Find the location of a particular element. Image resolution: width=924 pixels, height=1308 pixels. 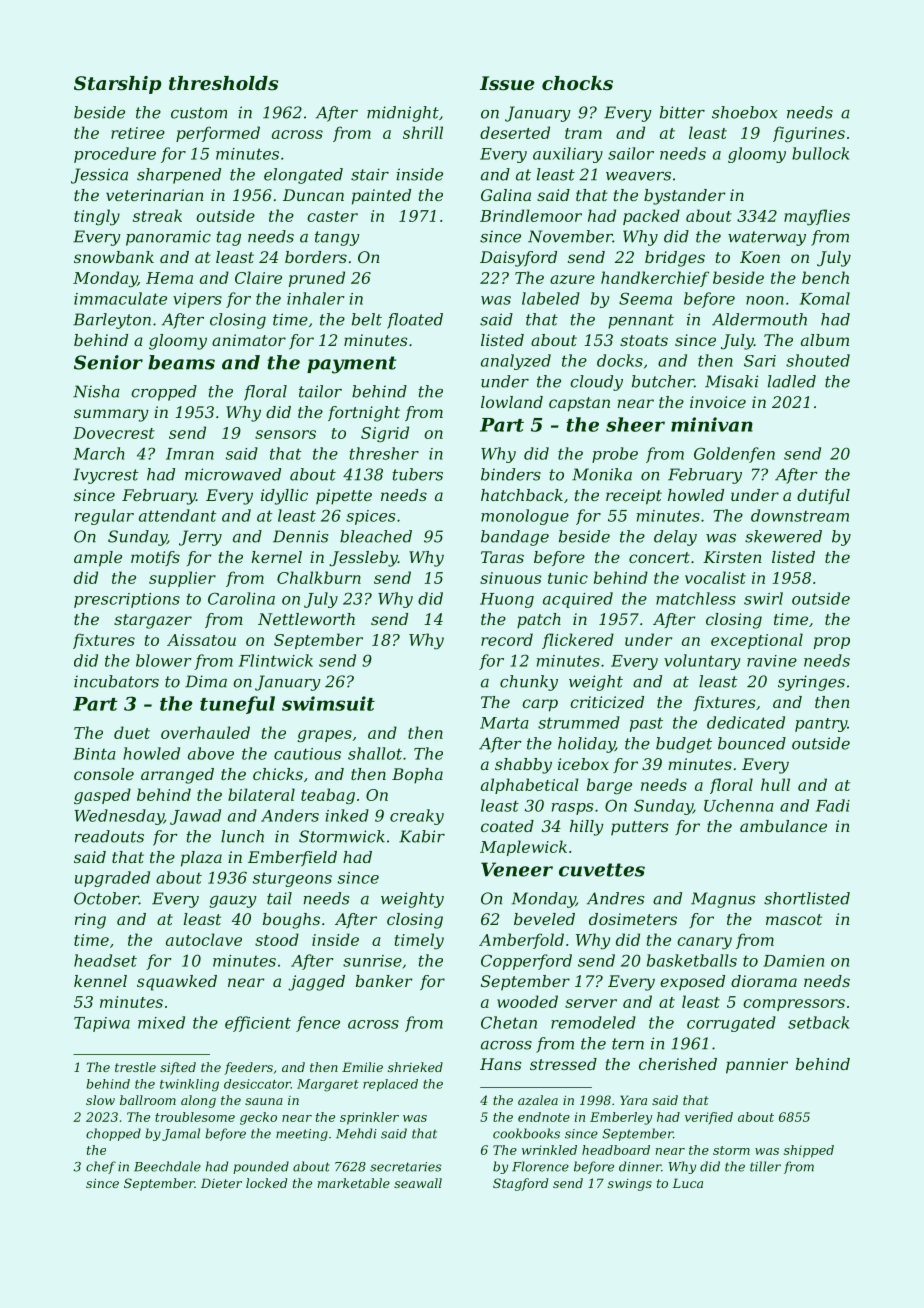

putters is located at coordinates (640, 828).
